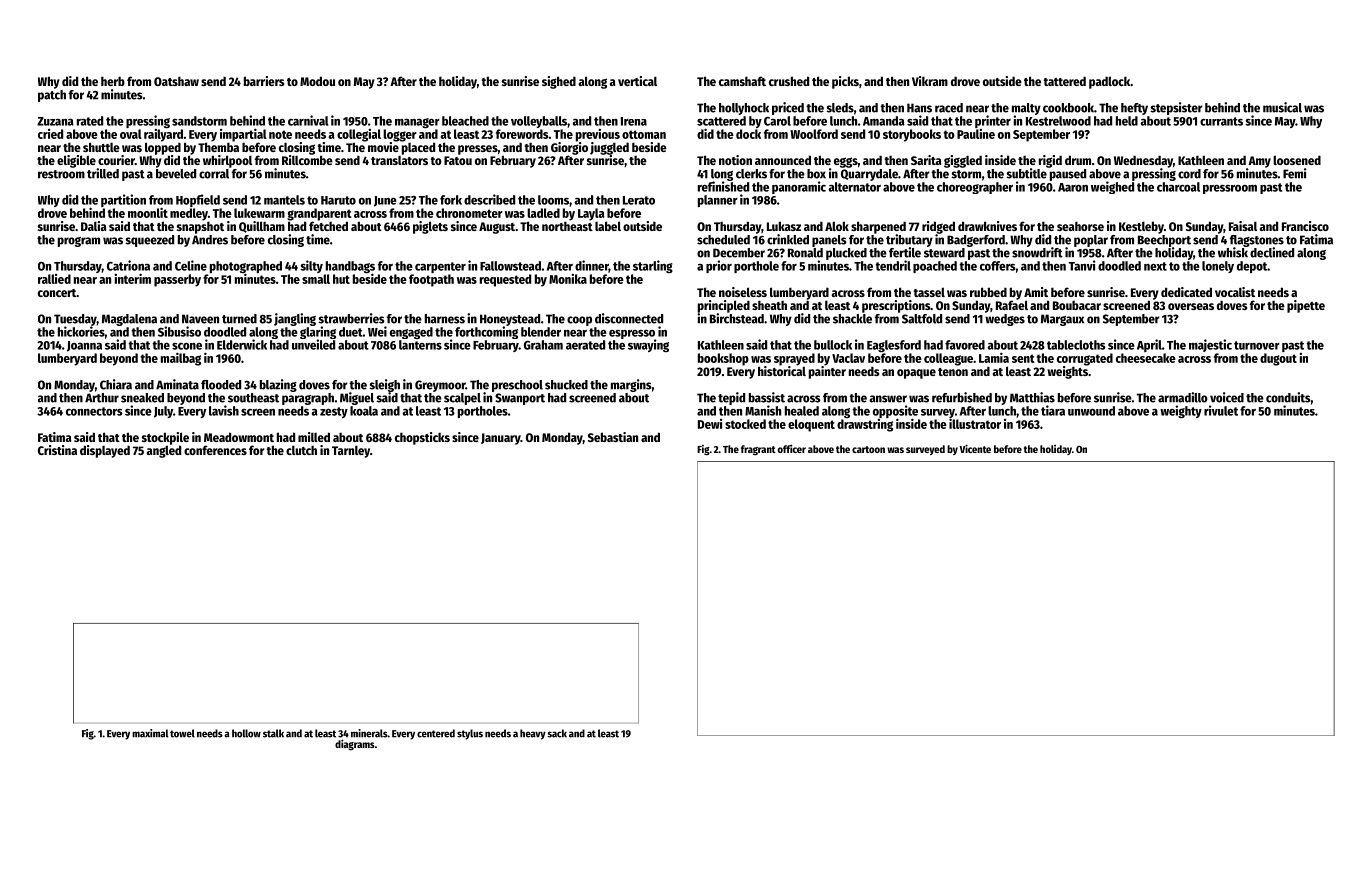  Describe the element at coordinates (975, 448) in the screenshot. I see `Vicente` at that location.
